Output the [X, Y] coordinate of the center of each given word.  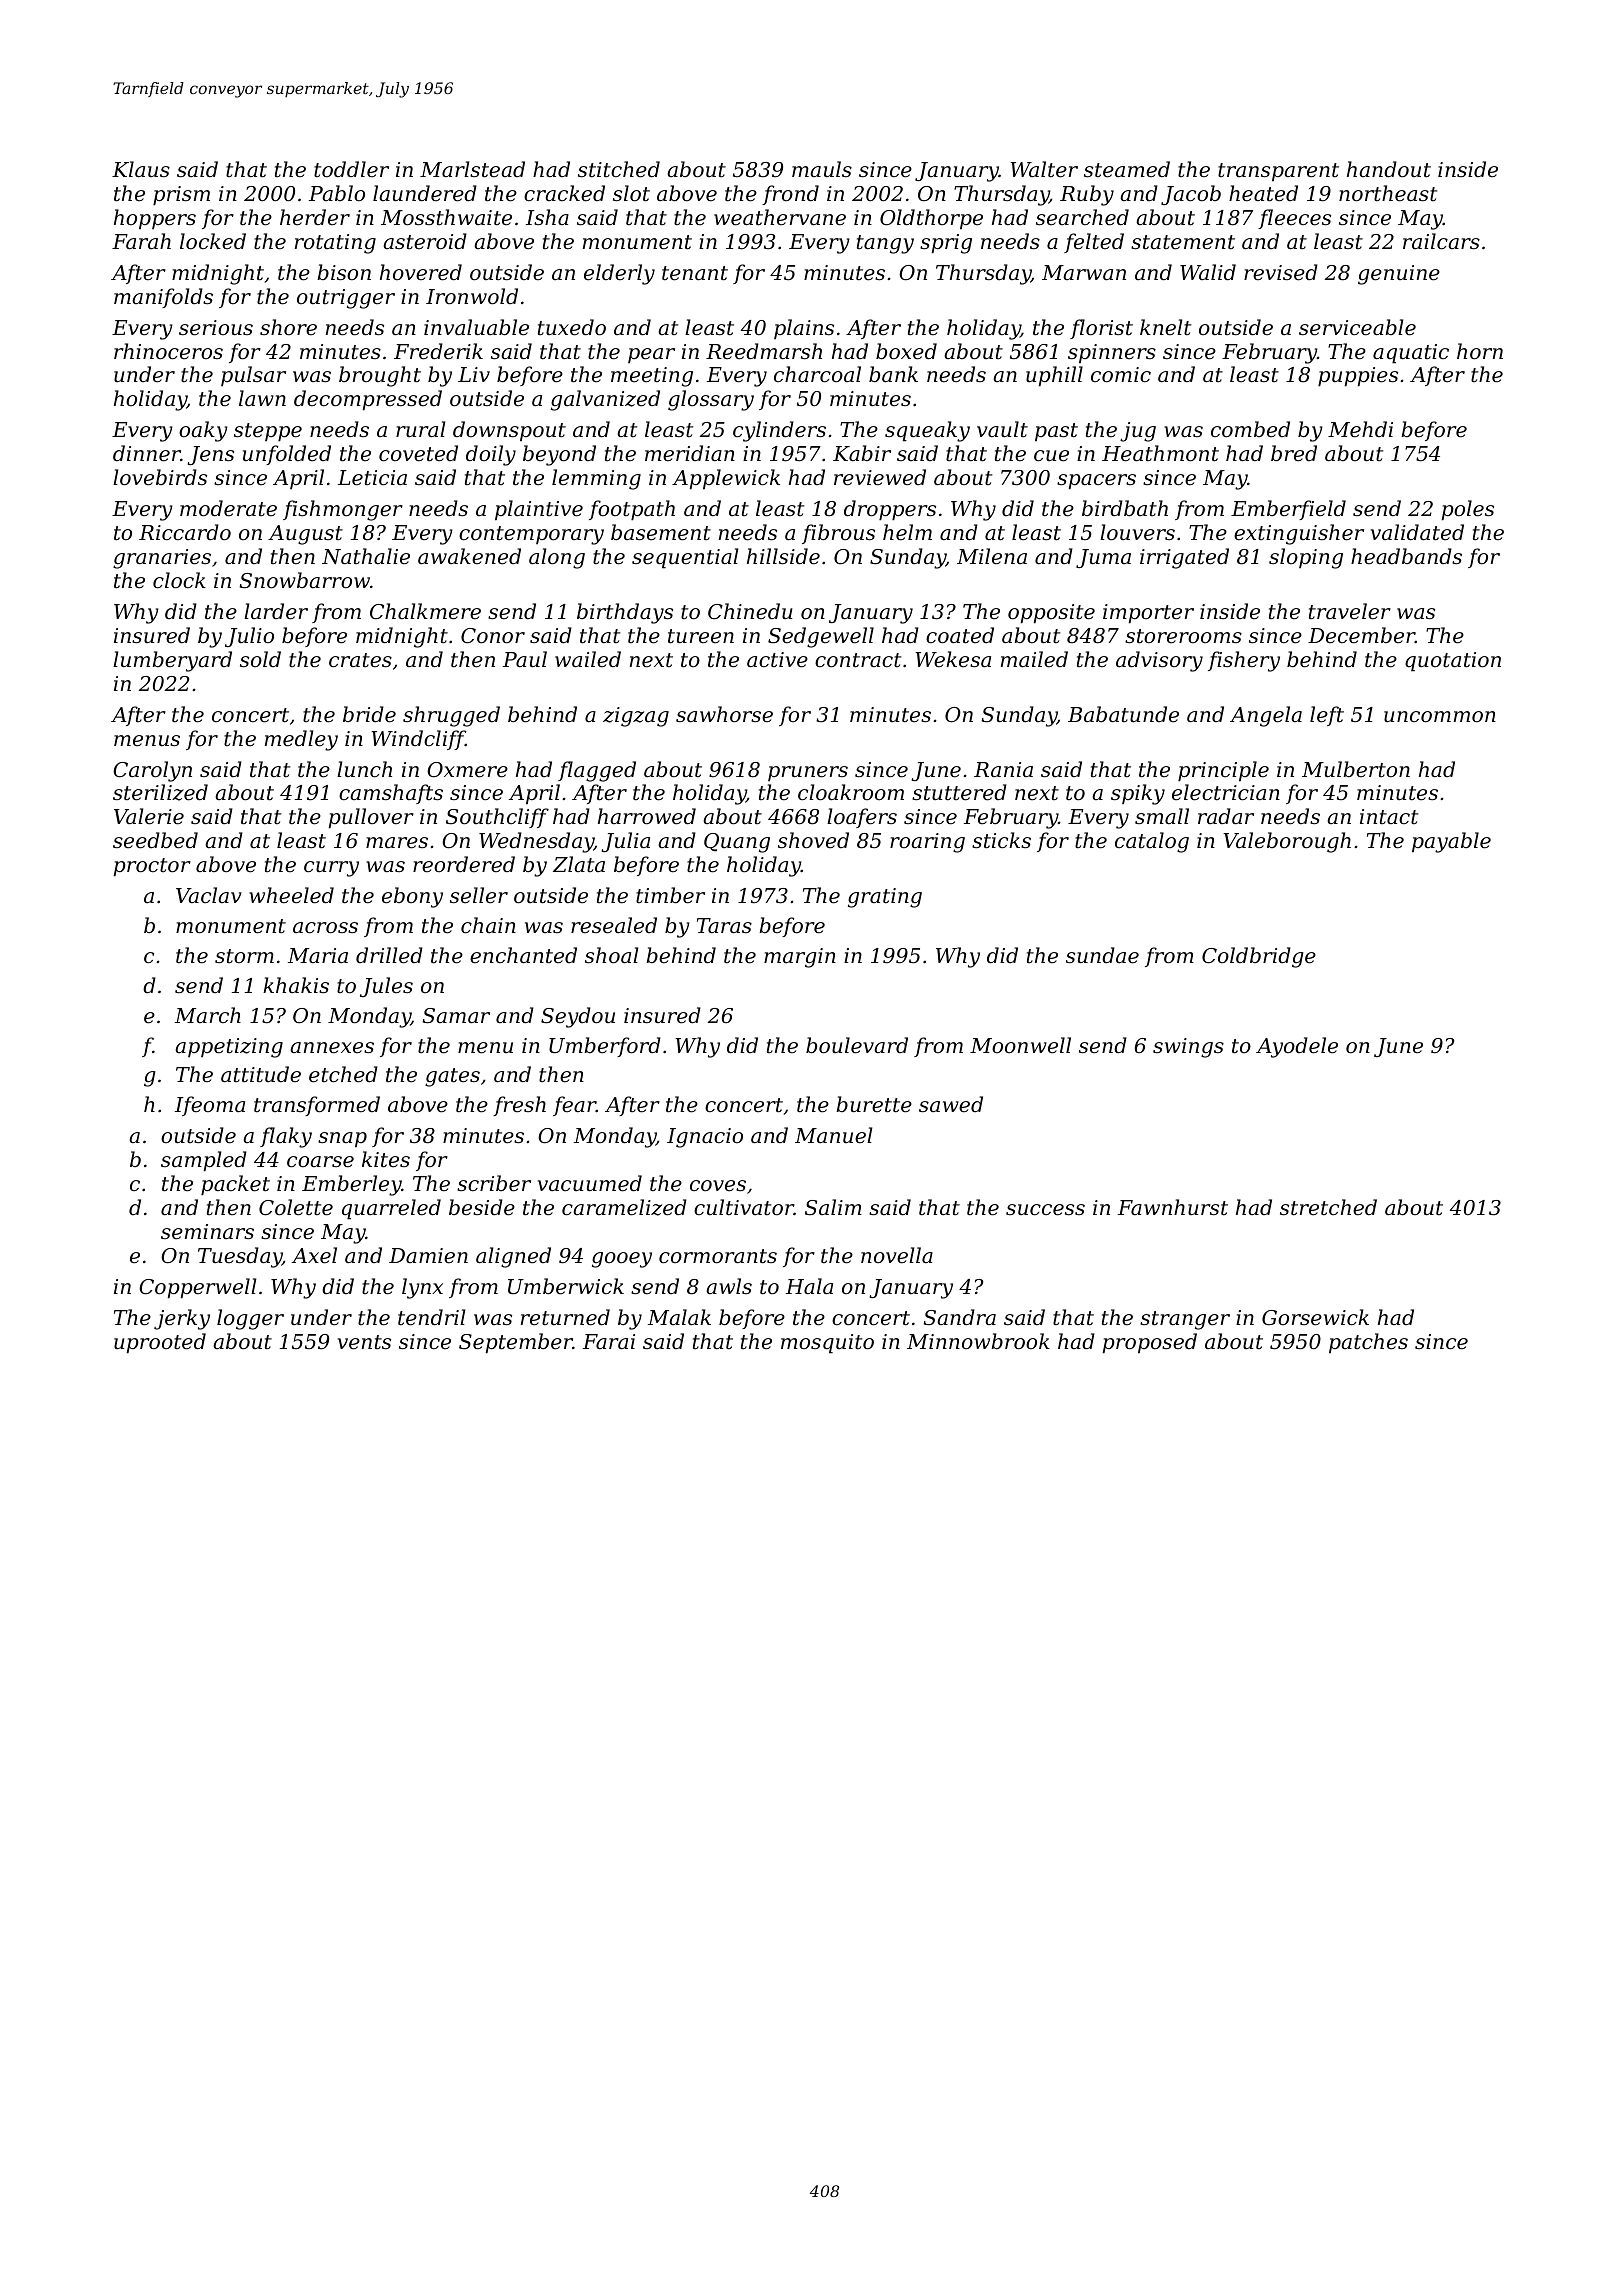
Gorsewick [1315, 1317]
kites [386, 1159]
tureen [701, 636]
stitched [619, 169]
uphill [1054, 376]
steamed [1127, 169]
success [1045, 1210]
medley [301, 740]
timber [670, 895]
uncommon [1440, 717]
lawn [262, 398]
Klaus [141, 169]
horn [1480, 351]
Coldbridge [1259, 957]
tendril [431, 1317]
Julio [249, 637]
